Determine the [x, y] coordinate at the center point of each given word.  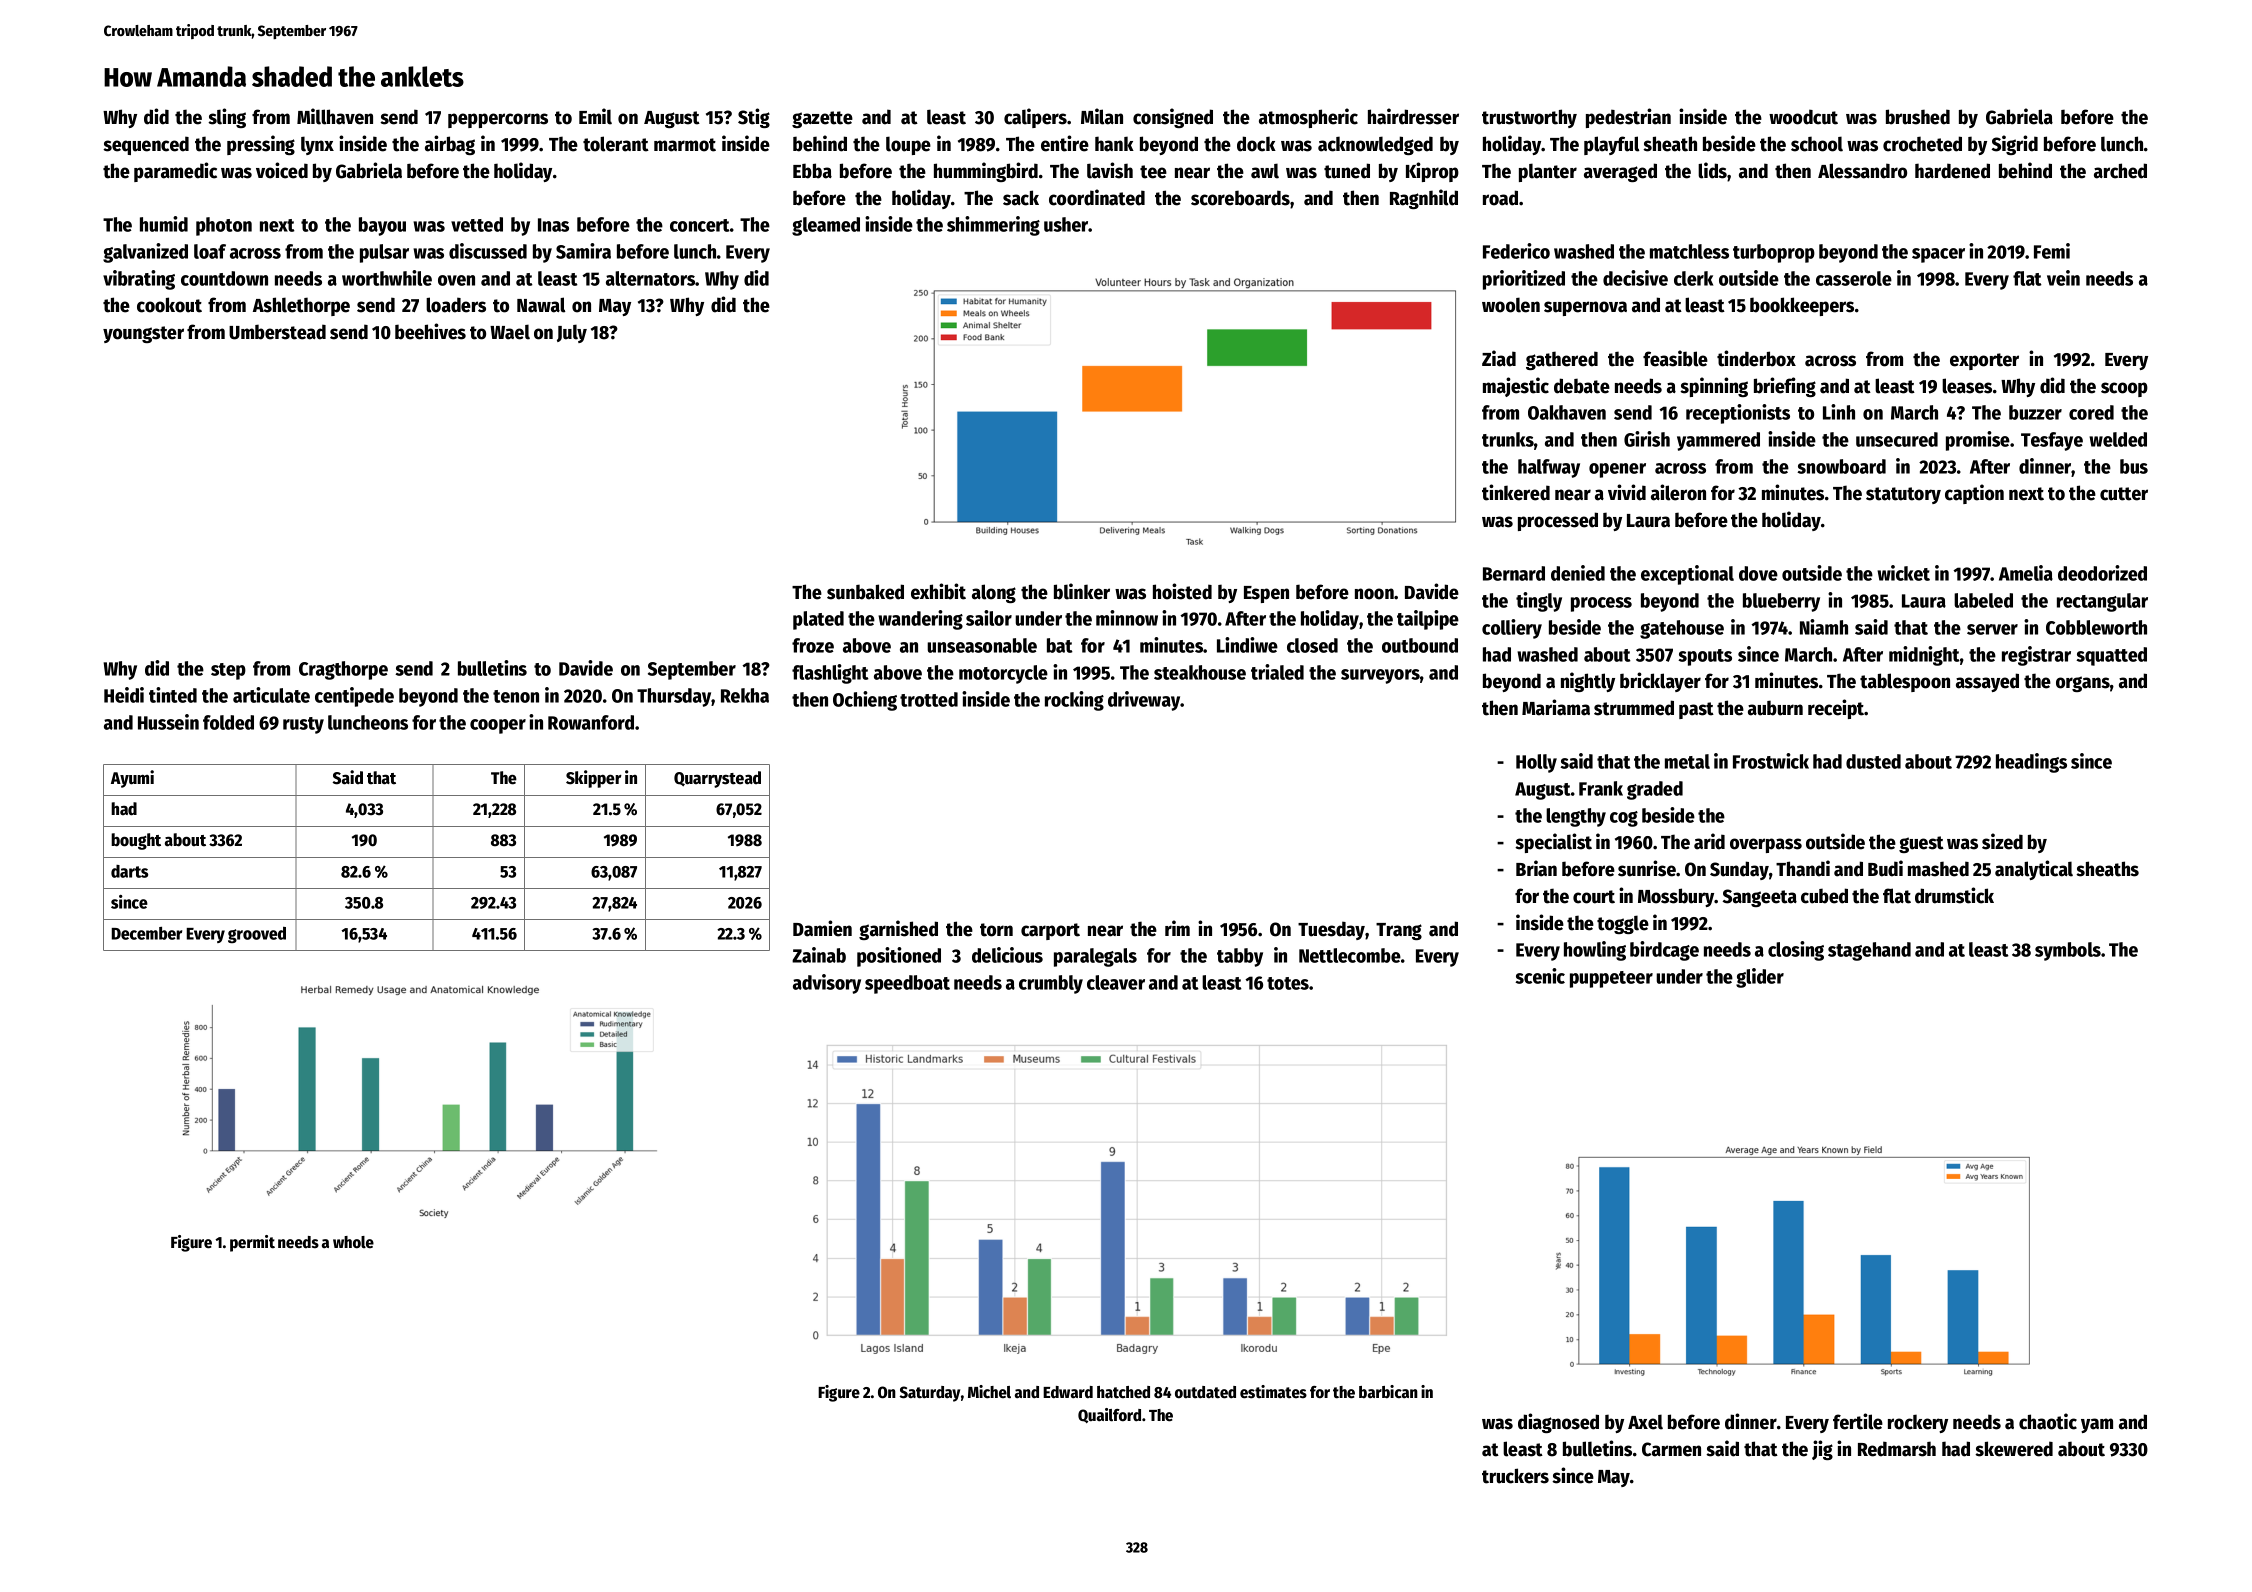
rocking [1074, 701]
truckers [1515, 1476]
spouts [1705, 657]
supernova [1585, 308]
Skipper [594, 779]
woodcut [1803, 117]
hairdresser [1413, 116]
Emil [595, 116]
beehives [430, 331]
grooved [257, 935]
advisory [827, 984]
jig [1822, 1450]
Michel [989, 1392]
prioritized [1524, 280]
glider [1760, 978]
